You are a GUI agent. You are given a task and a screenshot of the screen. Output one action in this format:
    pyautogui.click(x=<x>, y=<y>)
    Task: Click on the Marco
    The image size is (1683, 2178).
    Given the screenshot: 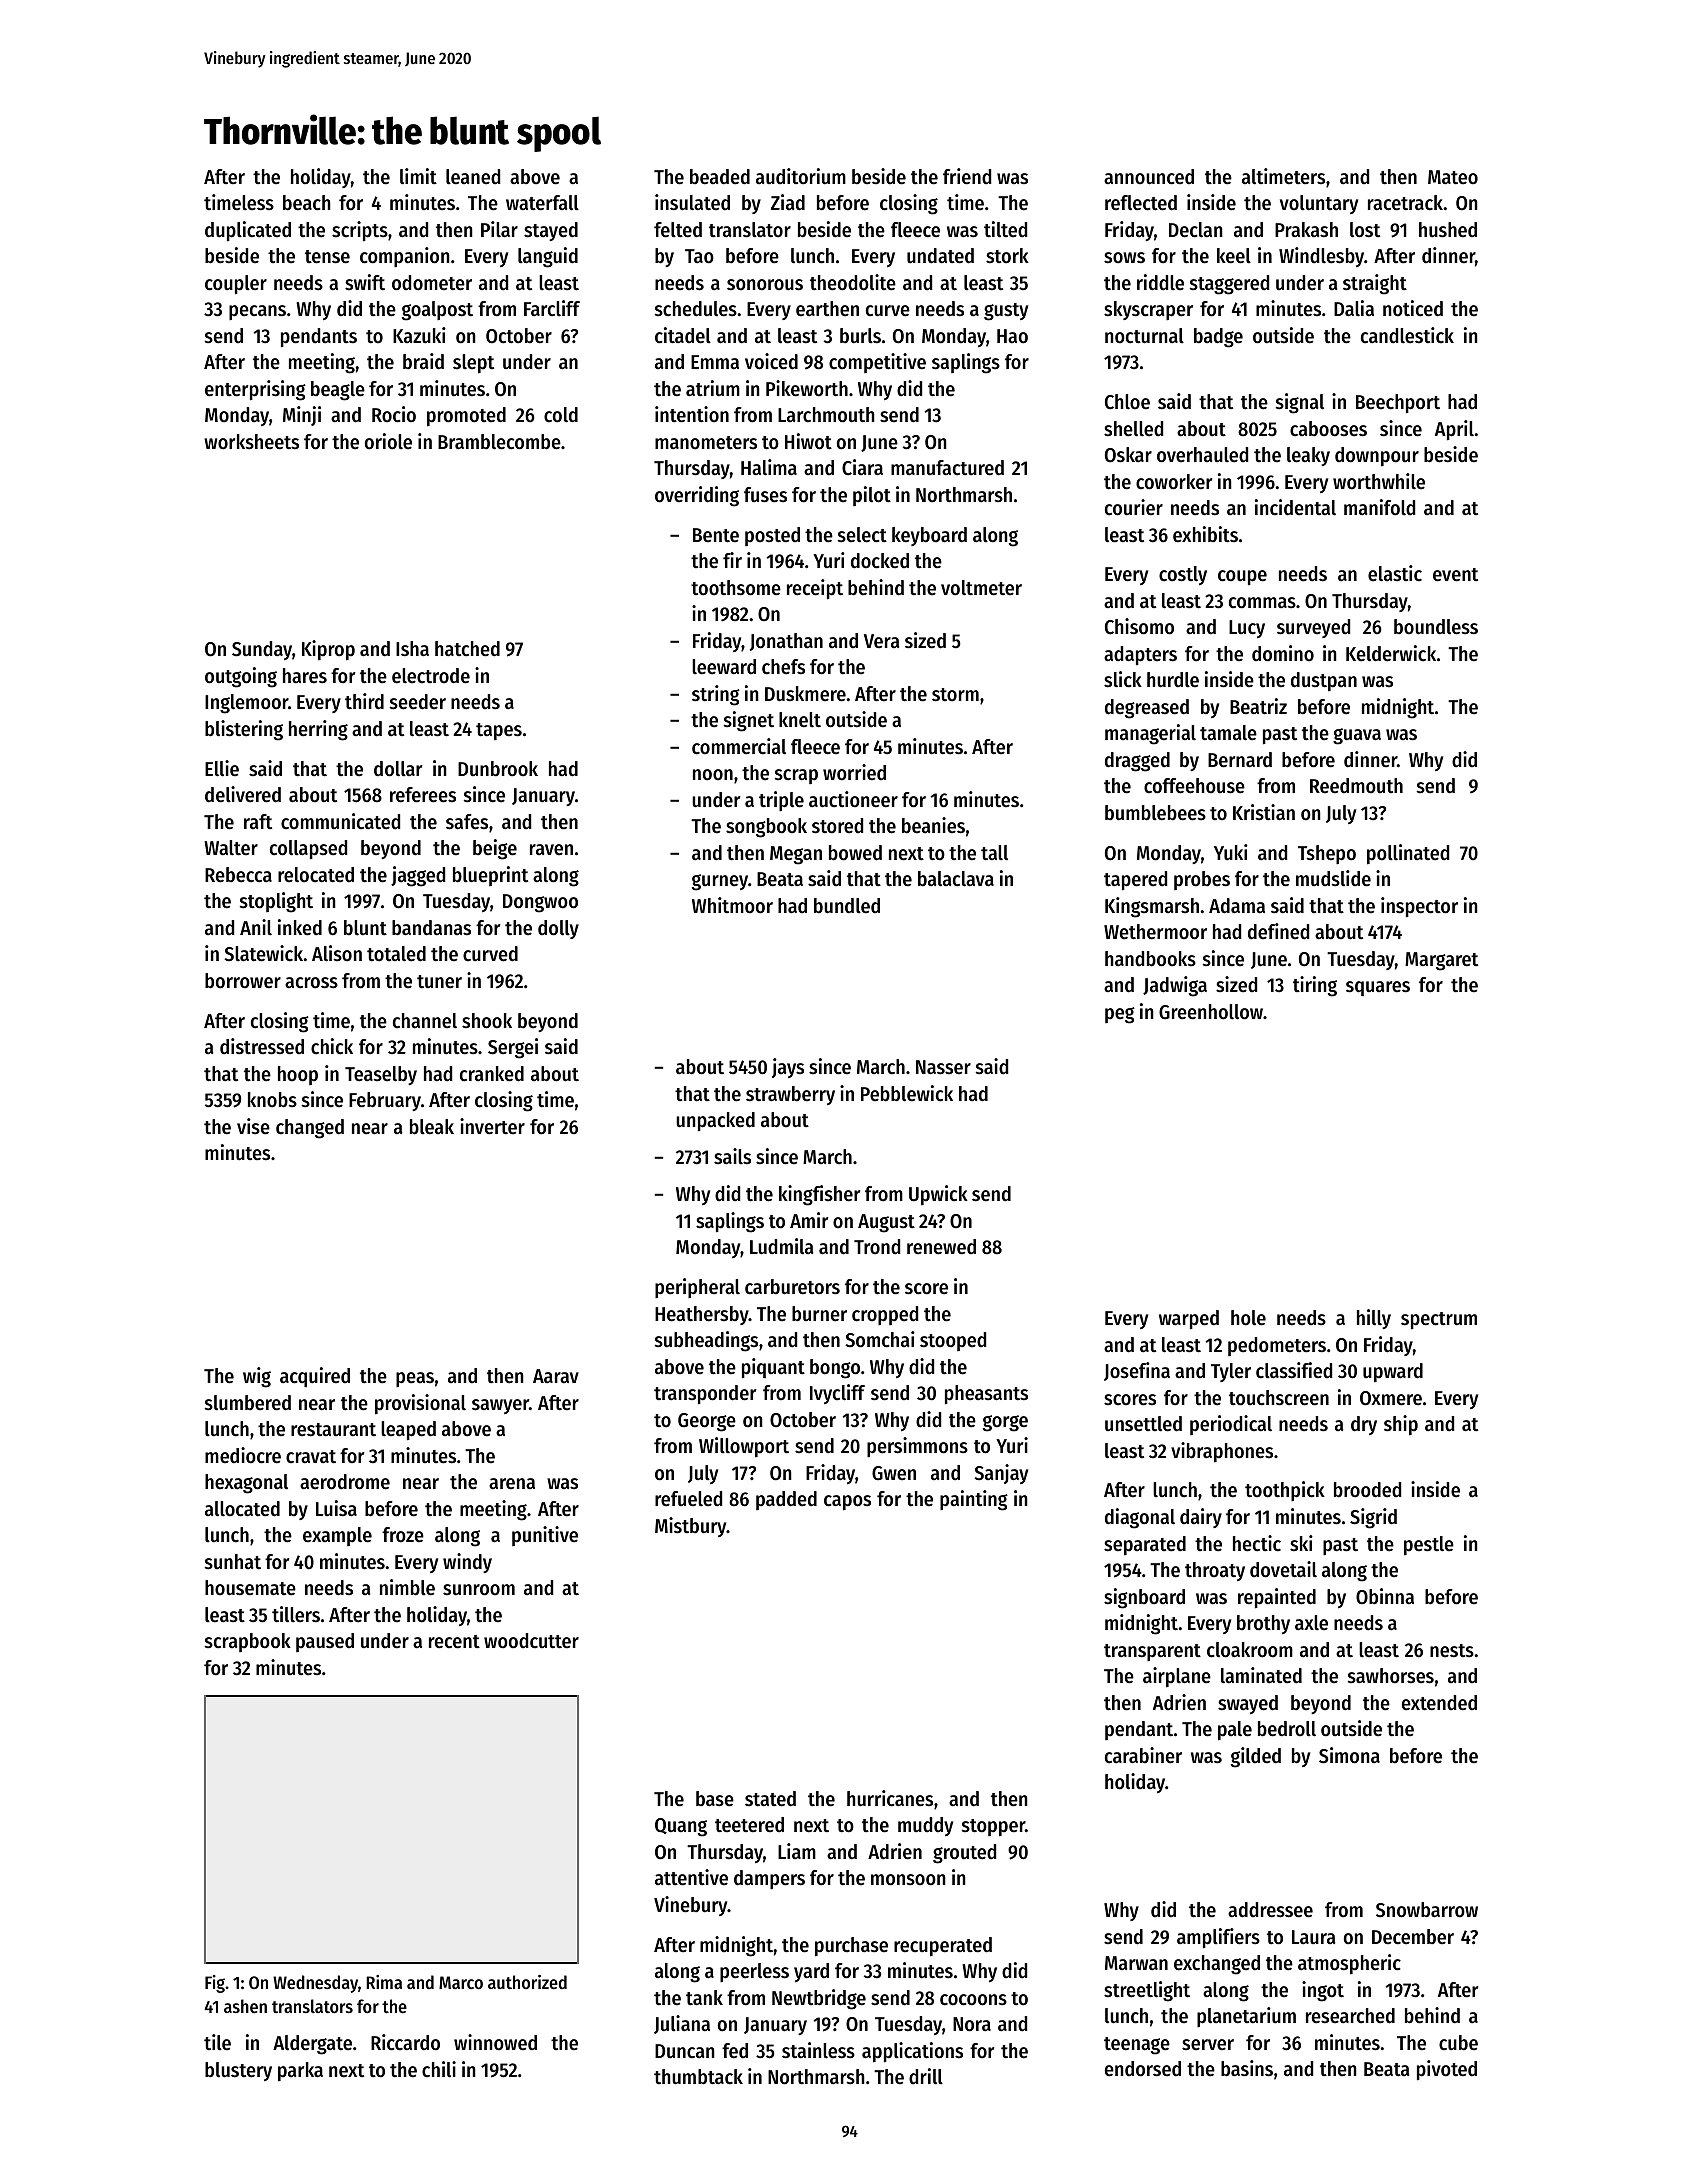 What is the action you would take?
    pyautogui.click(x=461, y=1982)
